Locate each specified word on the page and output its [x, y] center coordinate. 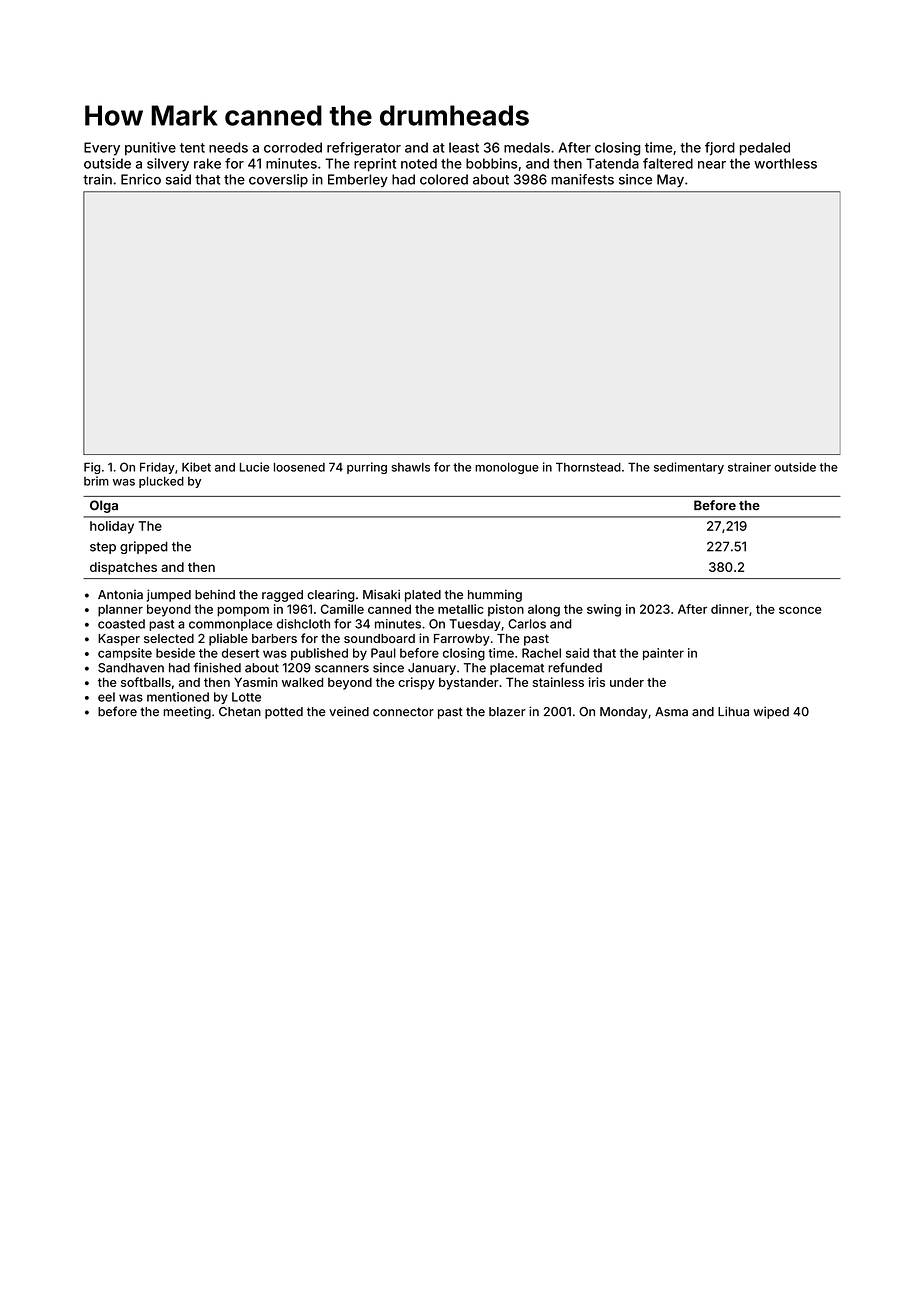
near [712, 165]
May [670, 180]
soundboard [379, 638]
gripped [144, 547]
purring [367, 468]
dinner [730, 609]
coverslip [278, 180]
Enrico [141, 179]
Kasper [119, 640]
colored [444, 179]
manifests [582, 179]
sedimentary [689, 468]
